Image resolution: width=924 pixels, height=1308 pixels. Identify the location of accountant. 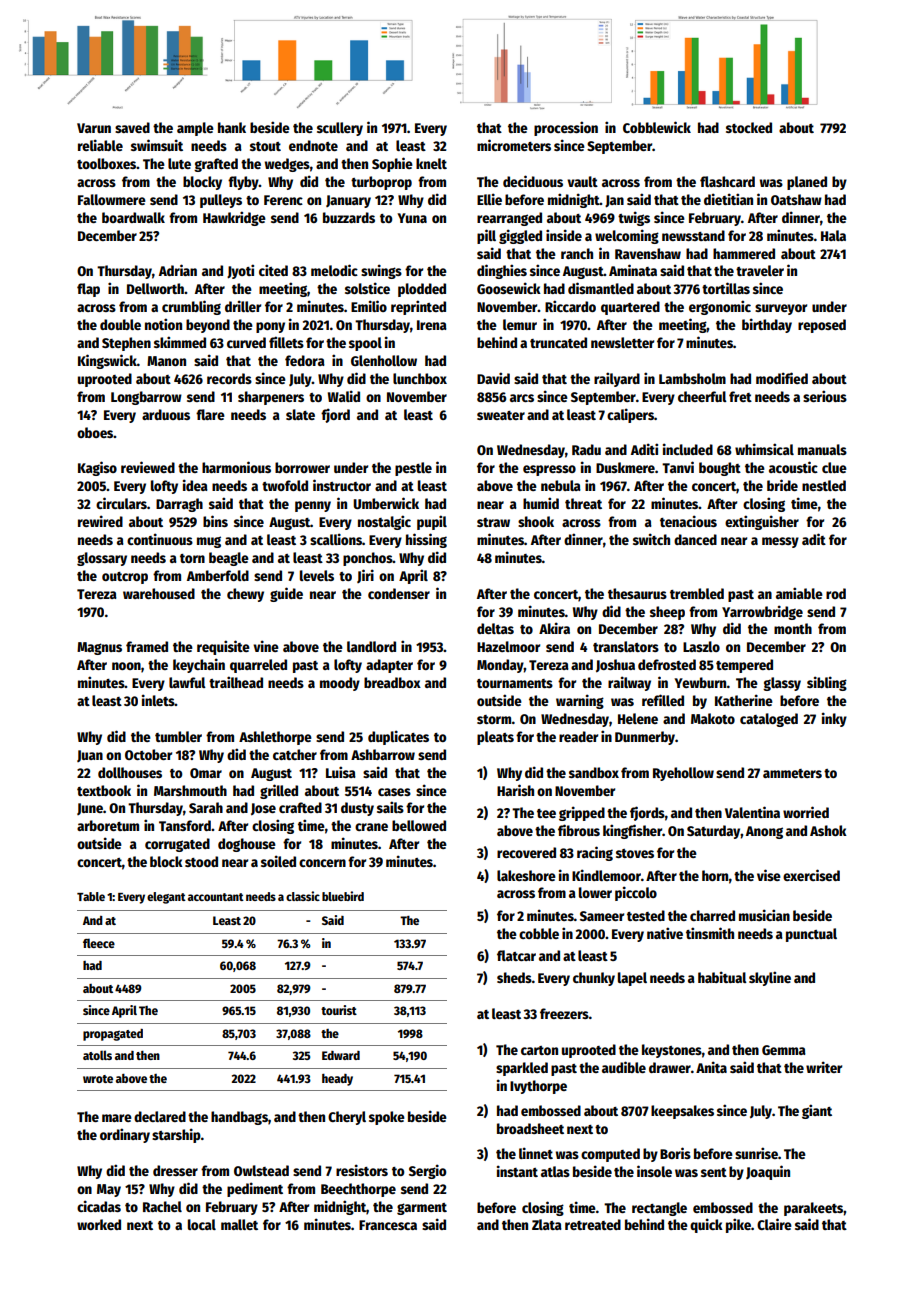
(216, 897).
